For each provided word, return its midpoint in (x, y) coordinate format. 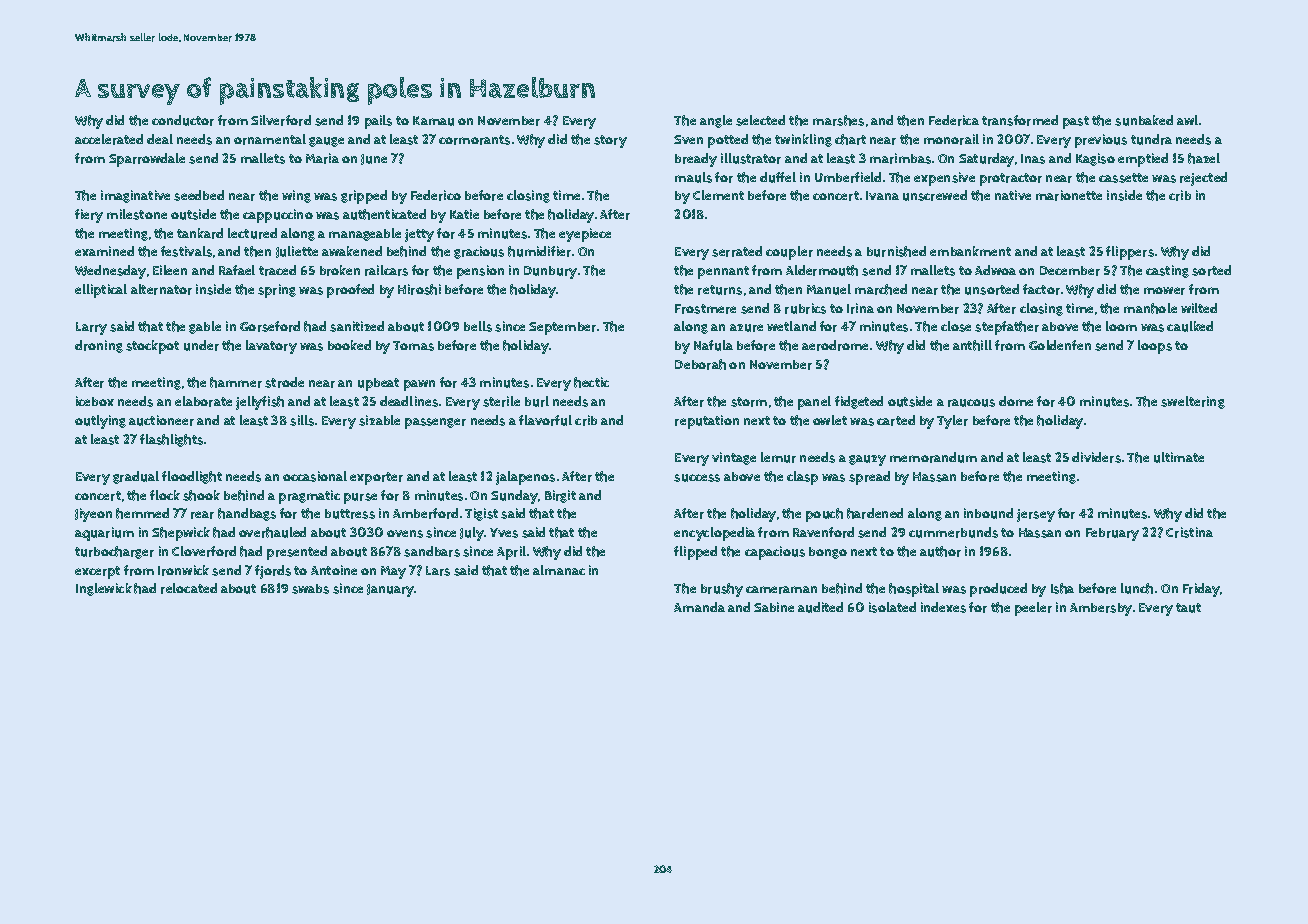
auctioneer (161, 420)
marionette (1069, 195)
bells (478, 326)
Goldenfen (1060, 345)
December (1070, 271)
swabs (310, 589)
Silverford (281, 120)
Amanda (699, 607)
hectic (591, 382)
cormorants (474, 140)
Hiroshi (419, 289)
